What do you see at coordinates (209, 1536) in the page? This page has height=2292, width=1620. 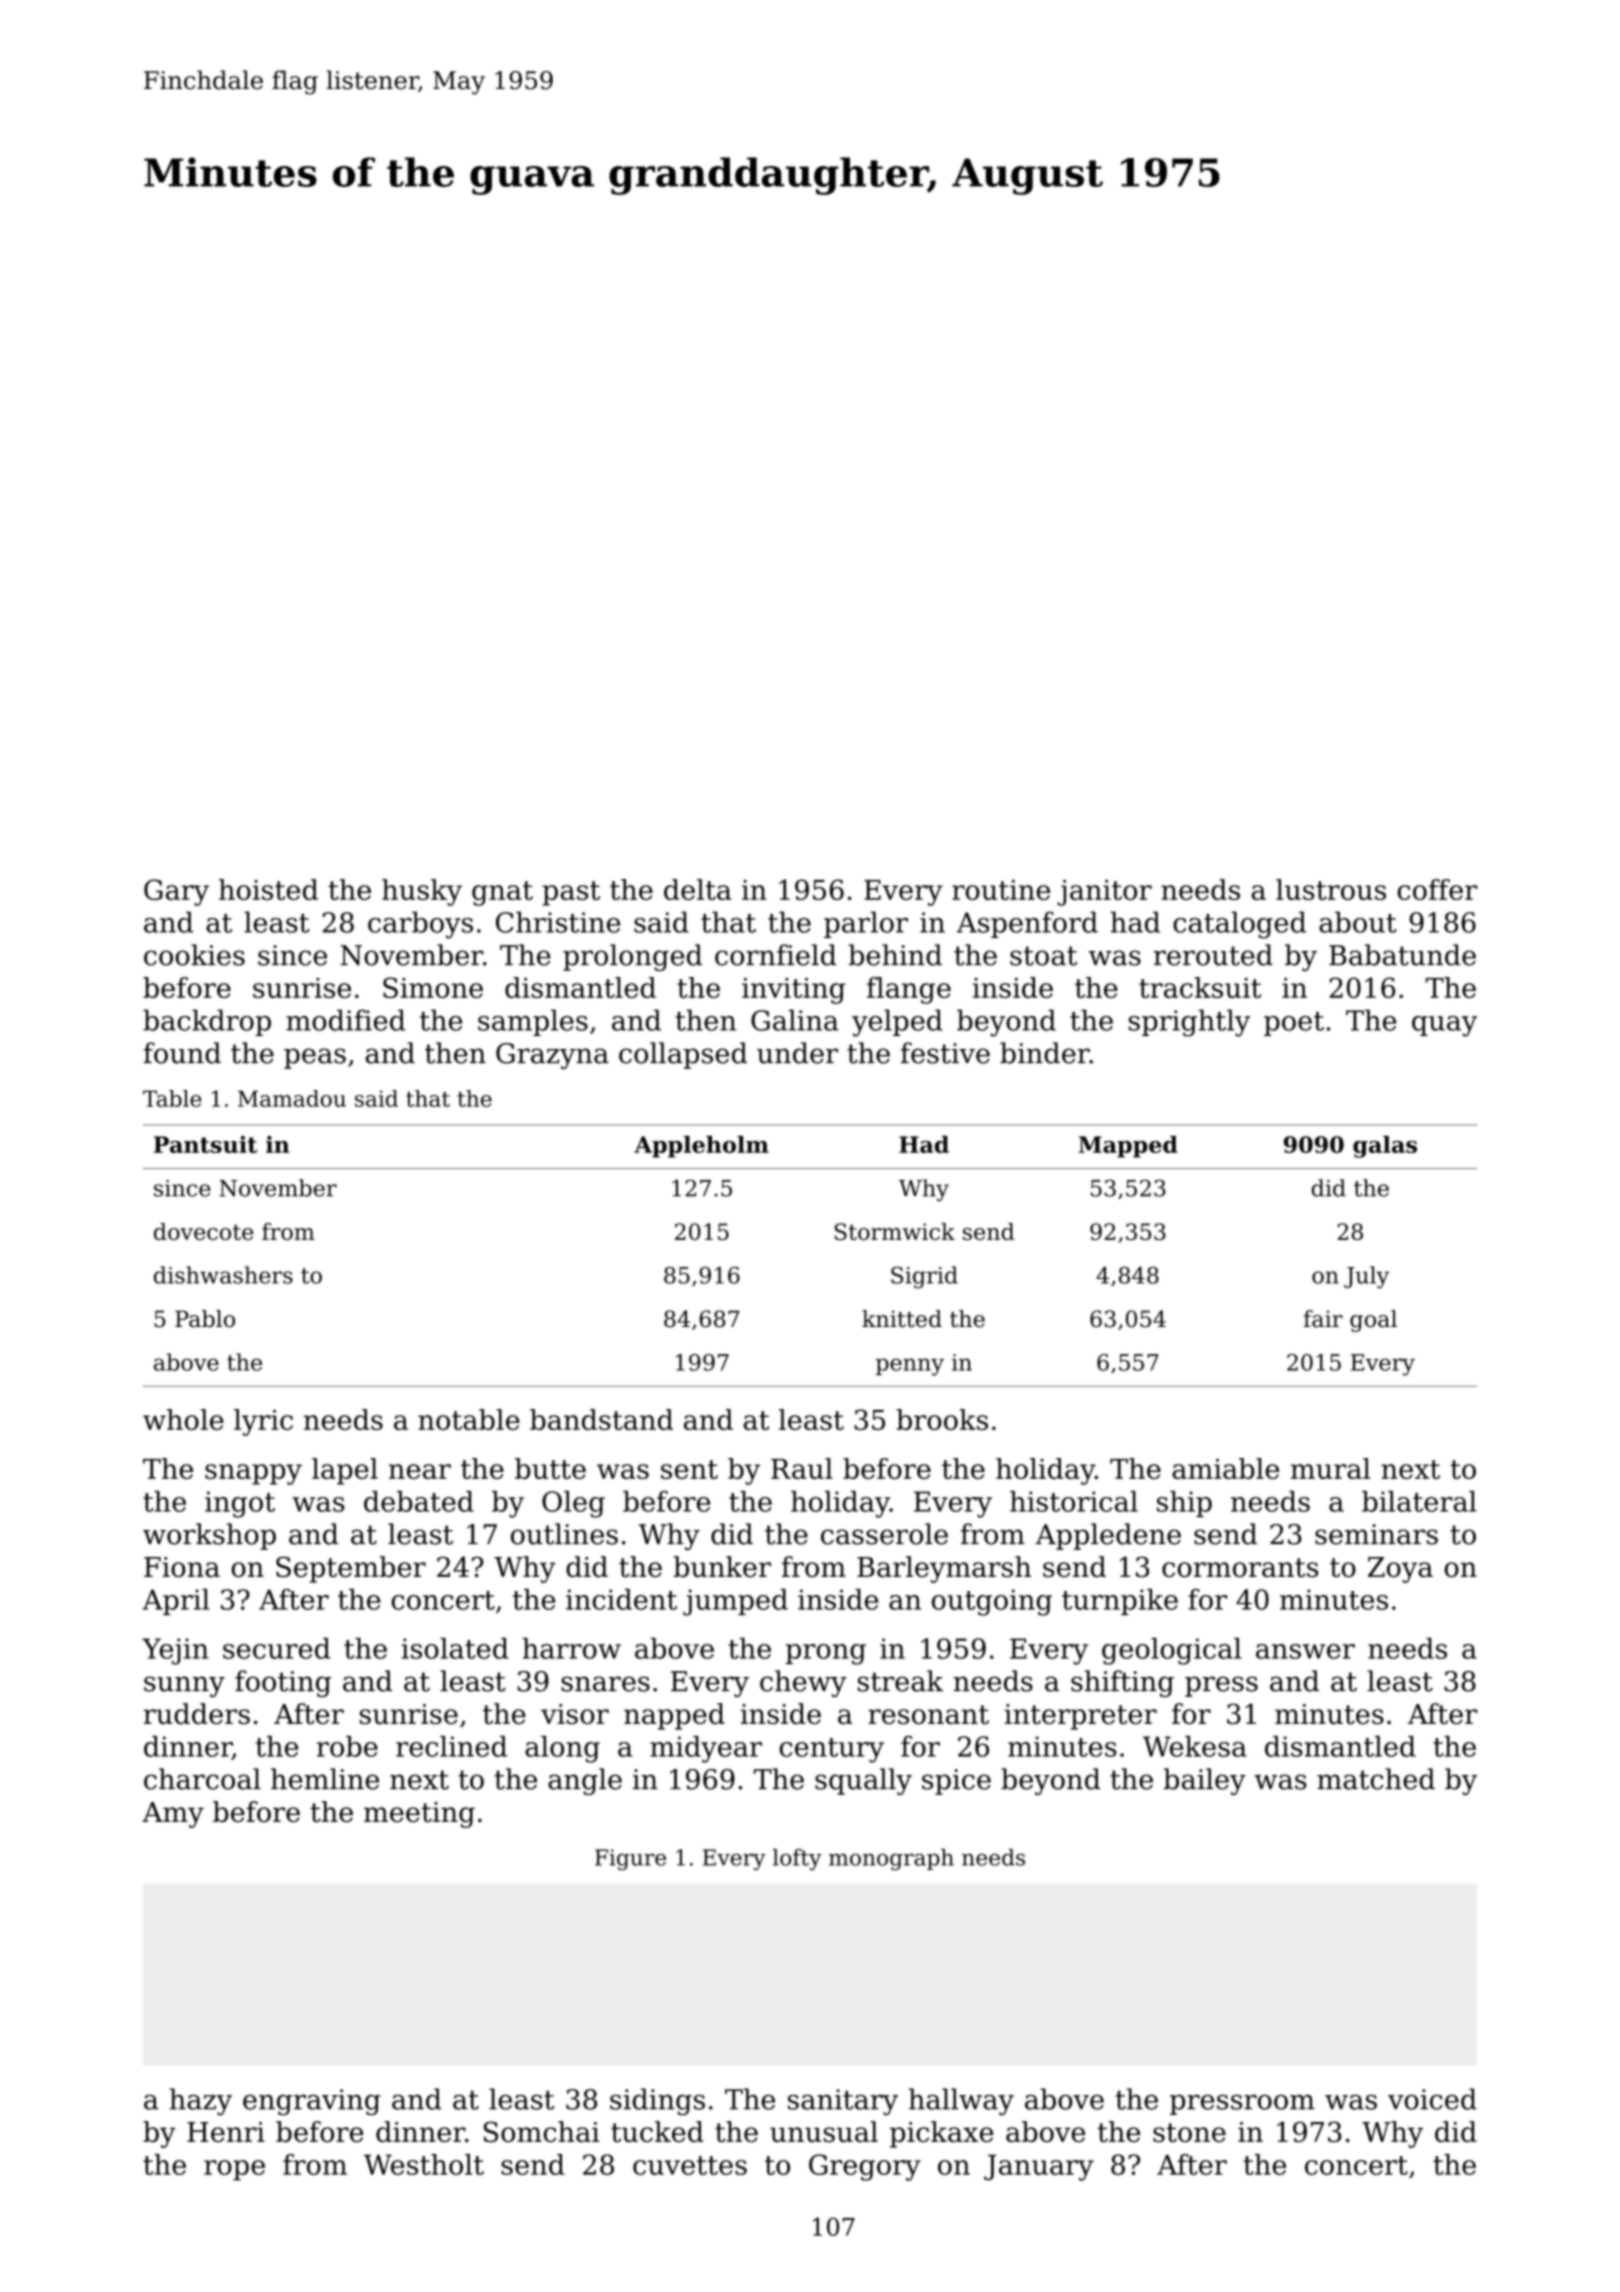 I see `workshop` at bounding box center [209, 1536].
